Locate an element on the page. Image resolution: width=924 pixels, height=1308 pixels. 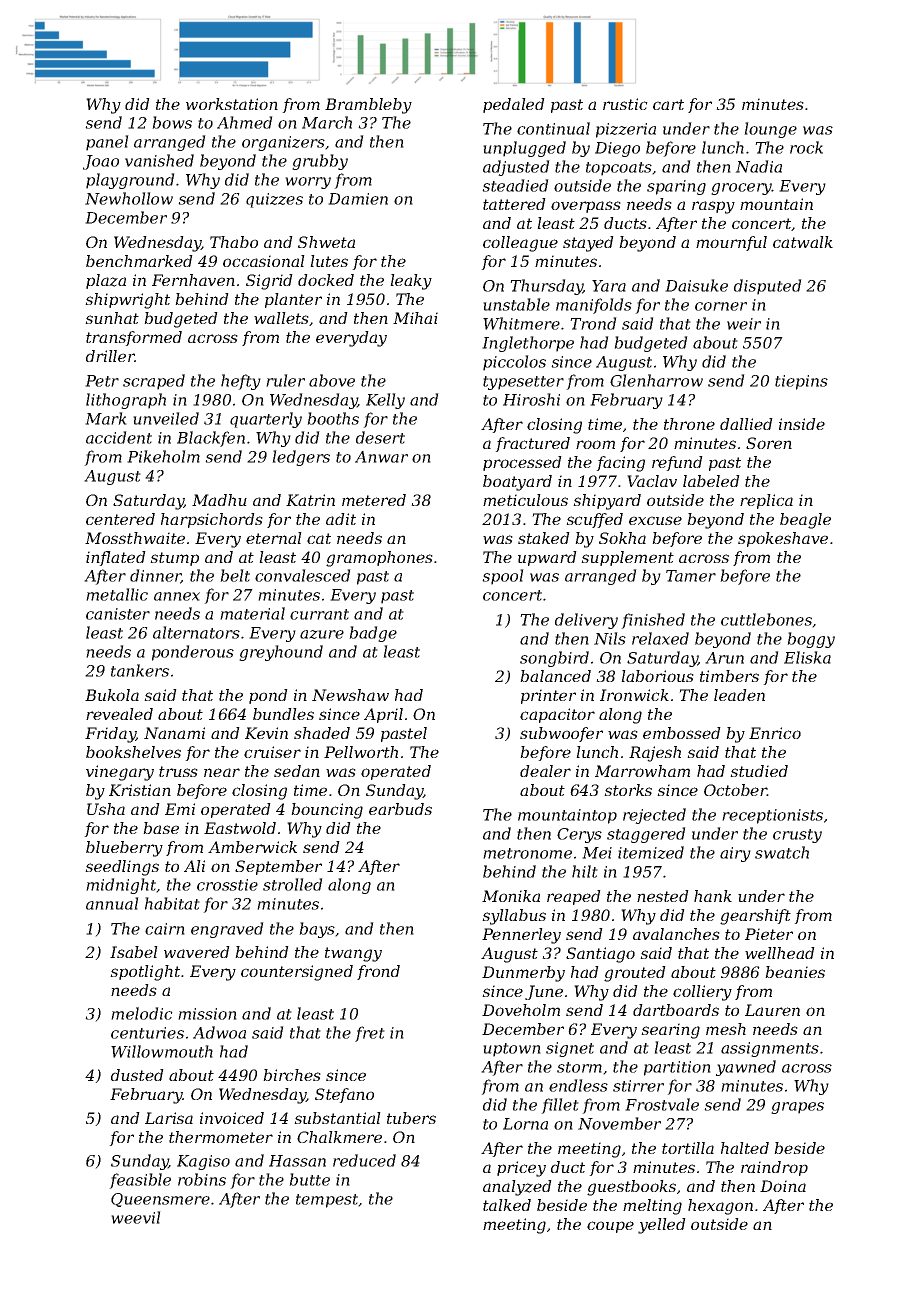
weevil is located at coordinates (136, 1217).
